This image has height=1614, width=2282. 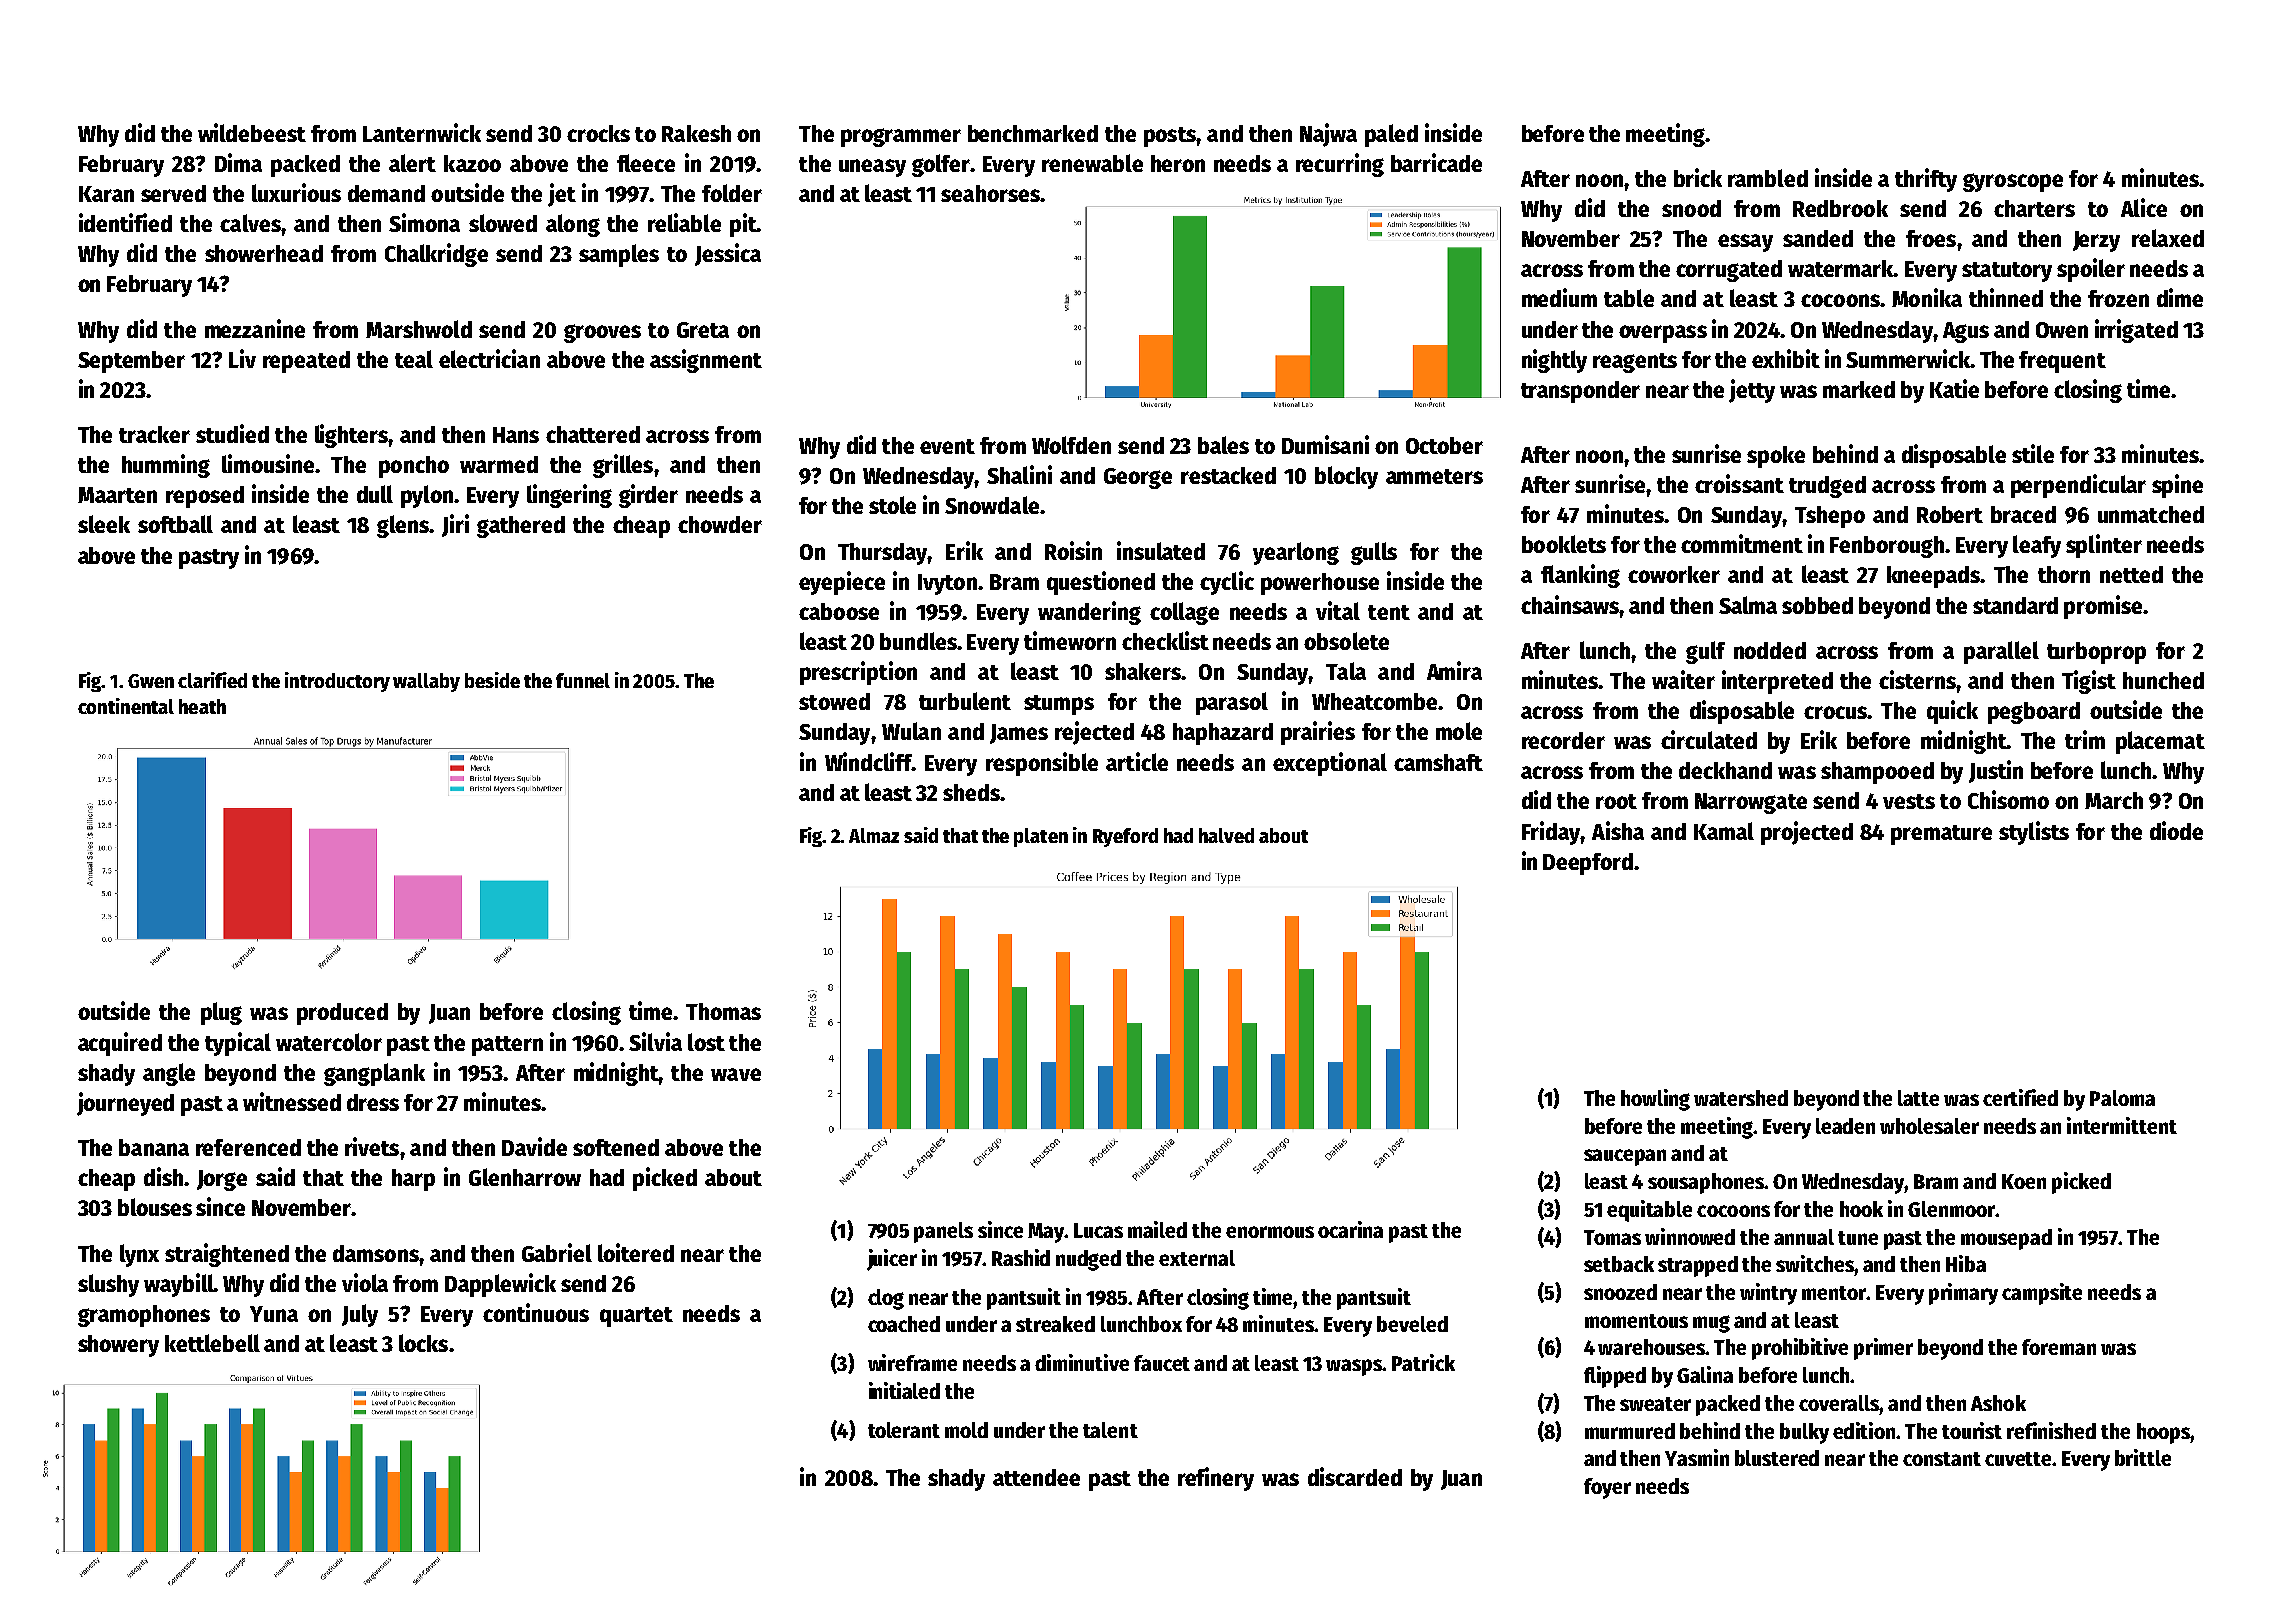 What do you see at coordinates (212, 1343) in the image?
I see `kettlebell` at bounding box center [212, 1343].
